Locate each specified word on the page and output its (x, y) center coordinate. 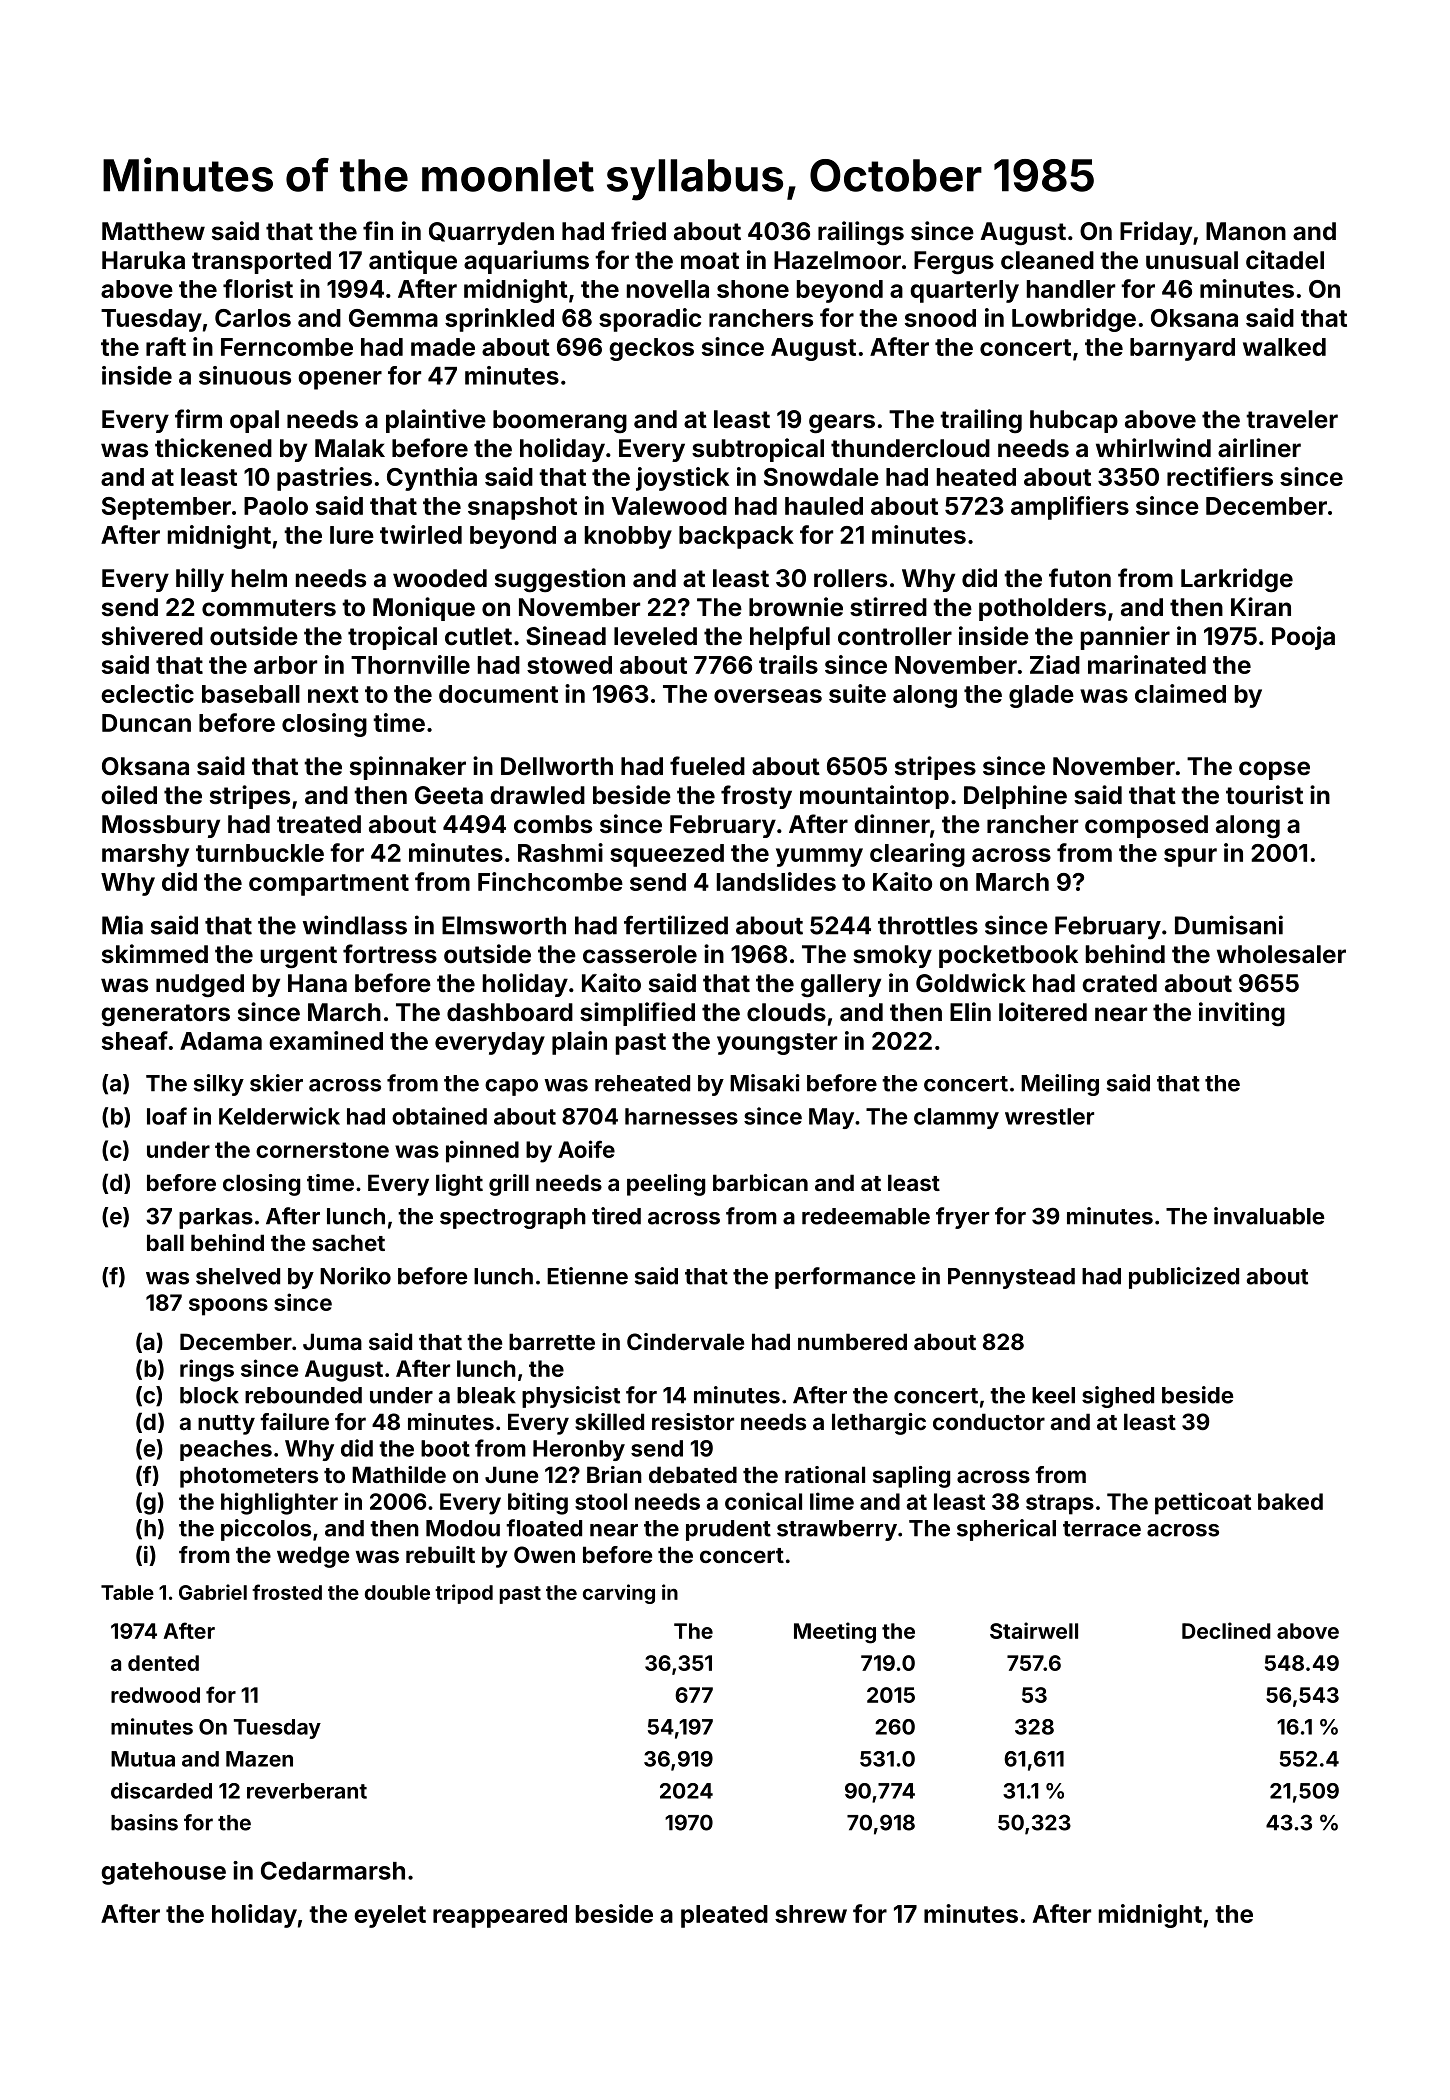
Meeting (835, 1633)
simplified (637, 1014)
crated (1119, 983)
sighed (1118, 1397)
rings (207, 1370)
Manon (1246, 231)
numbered (852, 1341)
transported (261, 262)
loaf (167, 1116)
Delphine (1015, 797)
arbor (285, 665)
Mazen (259, 1759)
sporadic (650, 320)
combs (553, 824)
